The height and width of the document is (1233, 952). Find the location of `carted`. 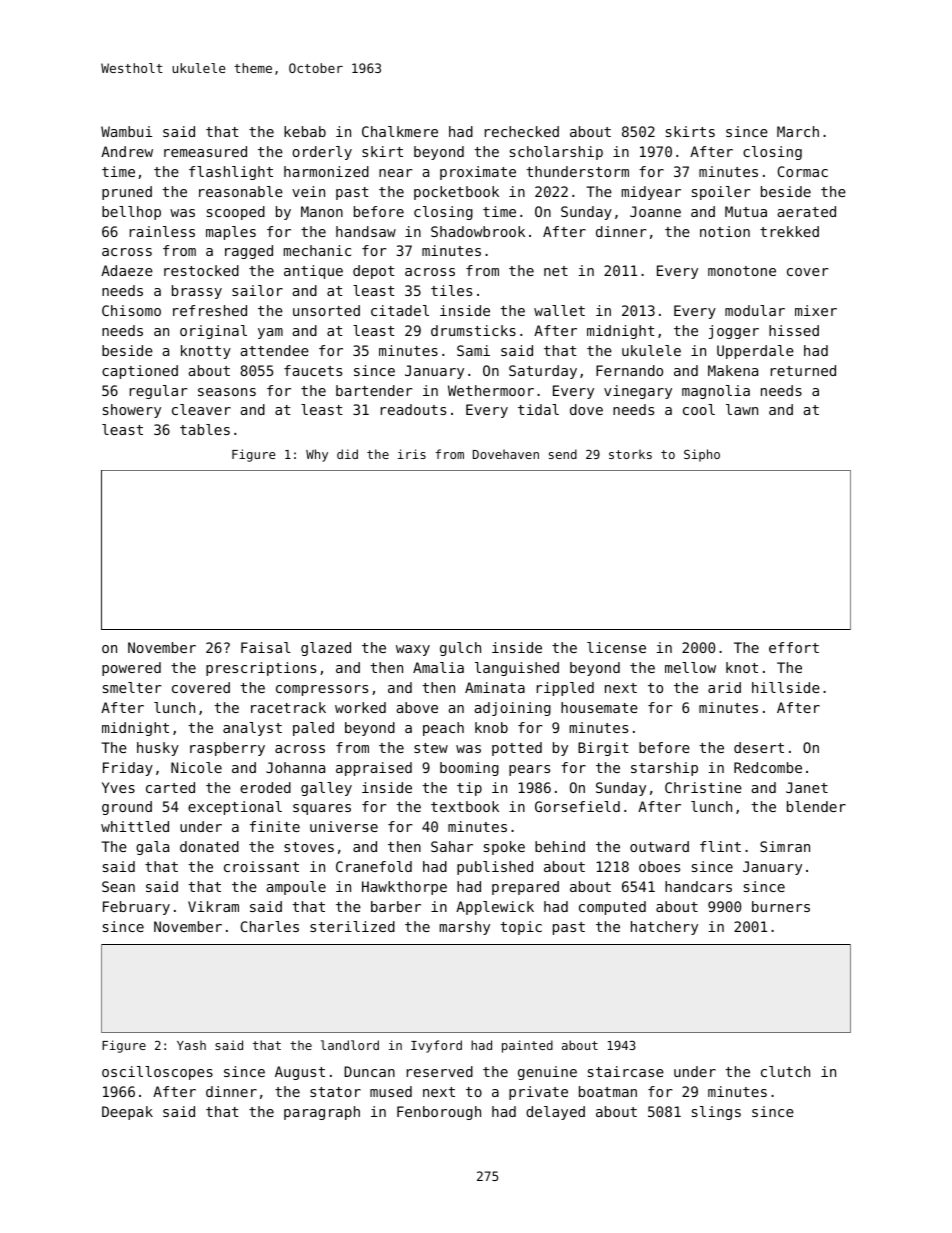

carted is located at coordinates (170, 787).
